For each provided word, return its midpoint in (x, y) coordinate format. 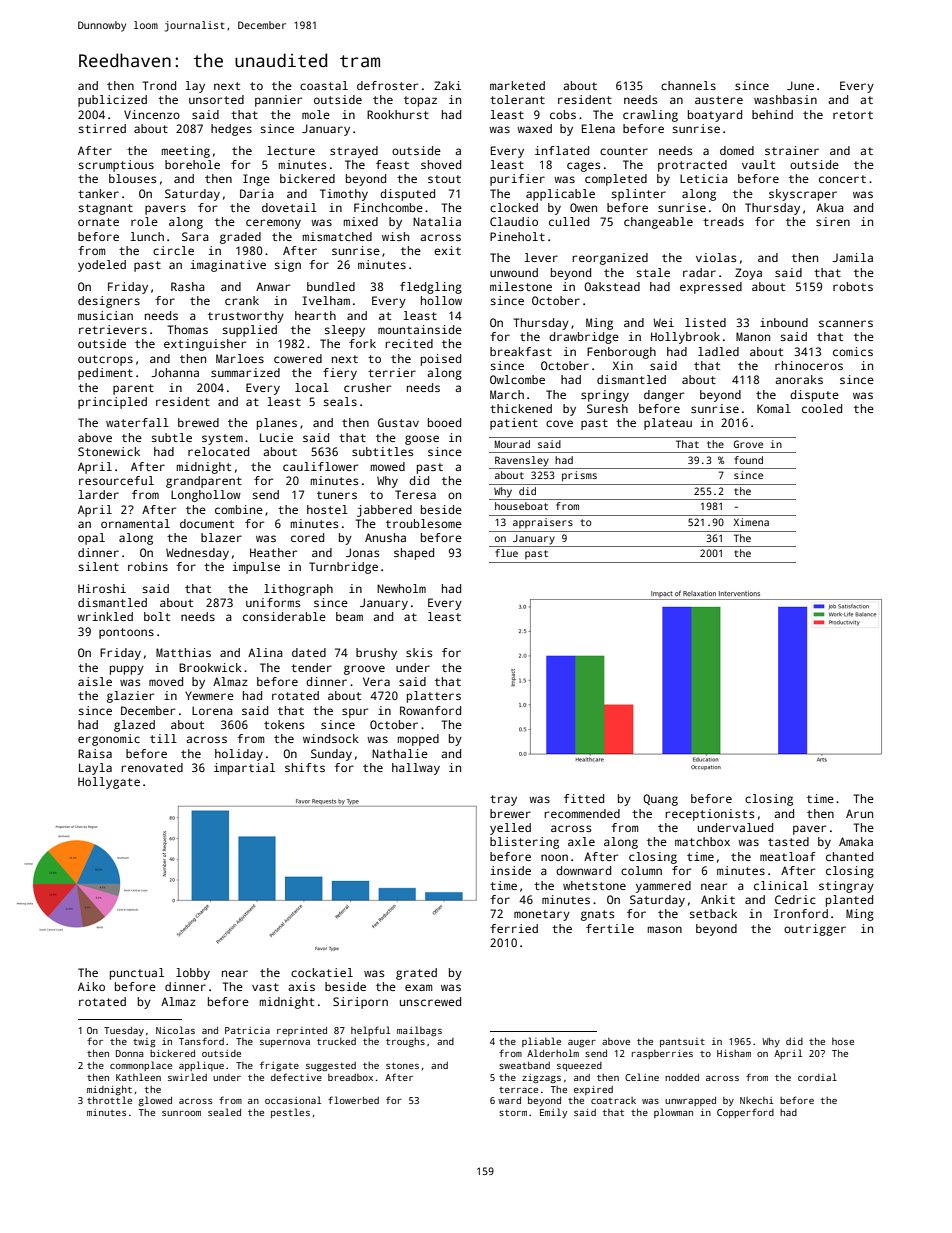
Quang (660, 800)
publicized (112, 101)
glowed (155, 1101)
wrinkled (105, 616)
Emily (553, 1113)
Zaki (447, 85)
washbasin (785, 99)
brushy (376, 654)
